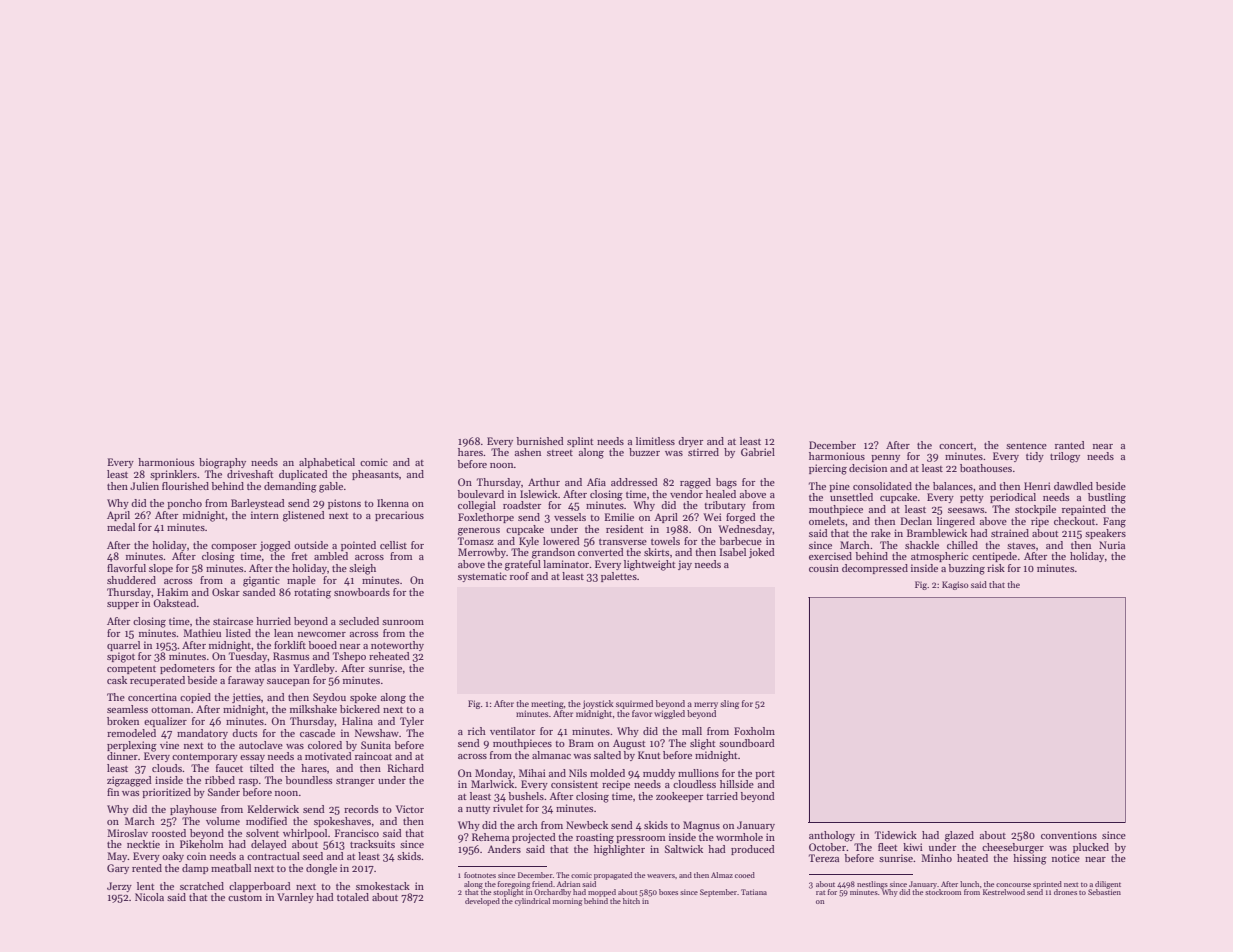  I want to click on ashen, so click(528, 452).
